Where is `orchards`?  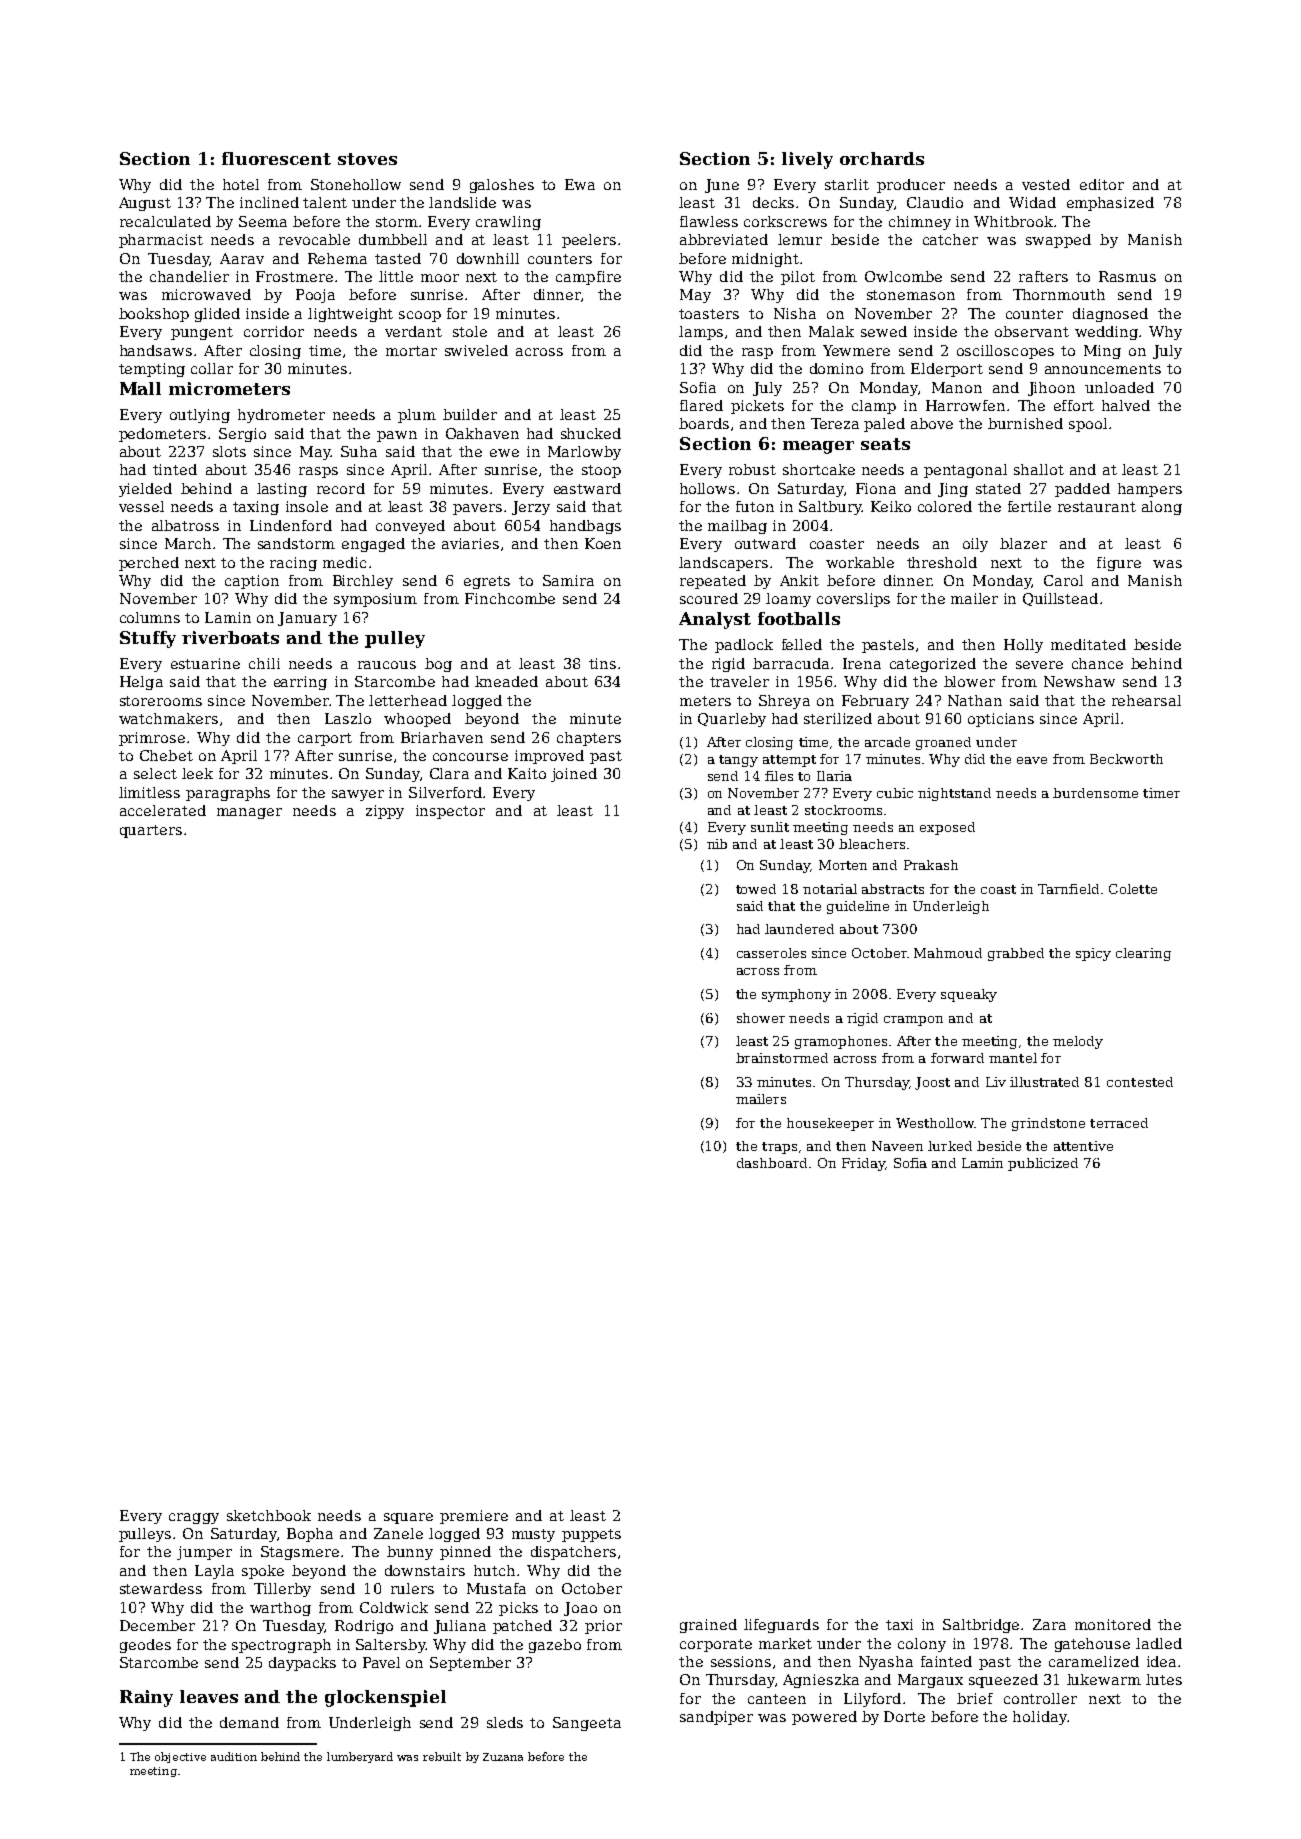
orchards is located at coordinates (882, 158).
